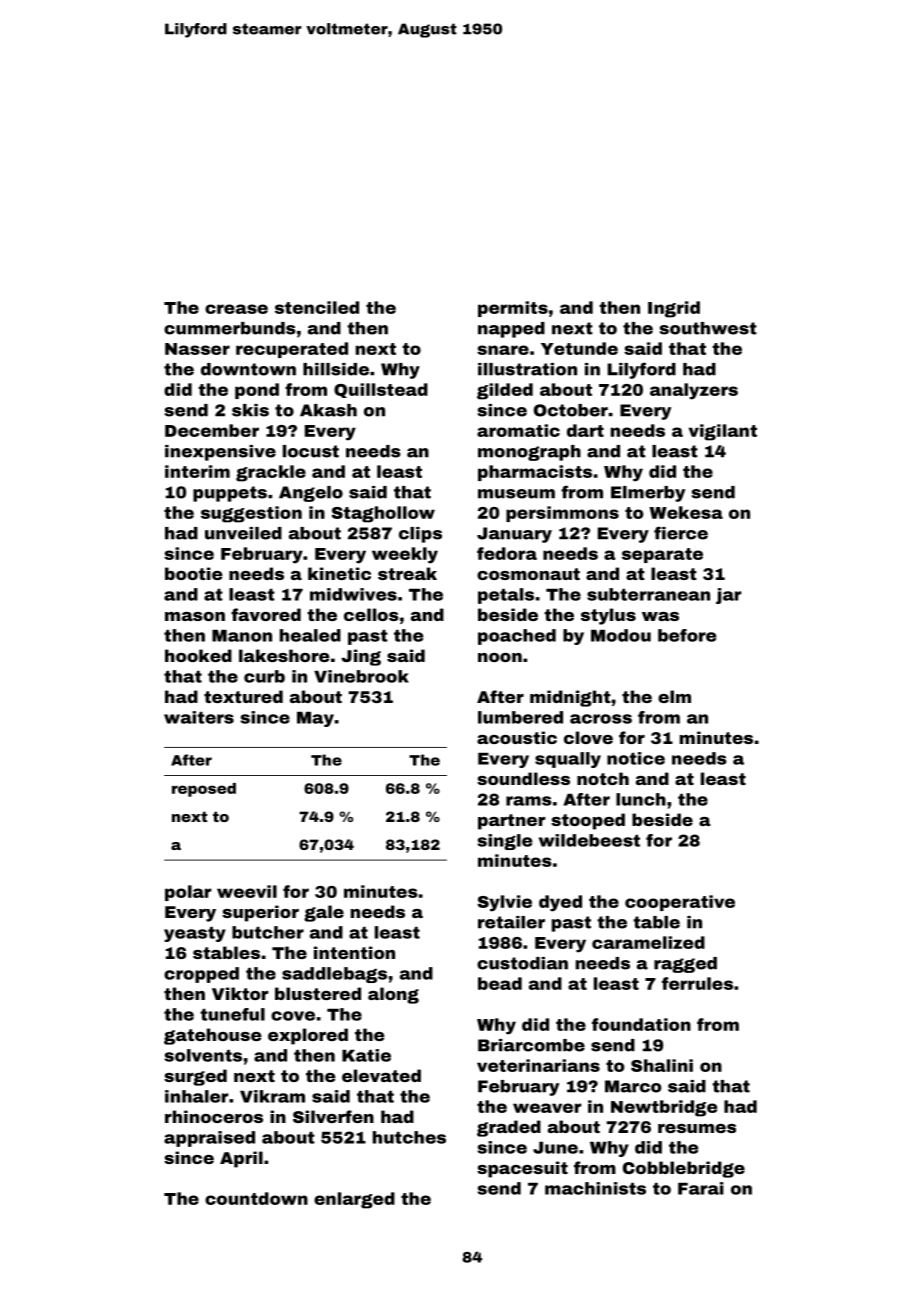 The image size is (924, 1311). I want to click on spacesuit, so click(522, 1169).
